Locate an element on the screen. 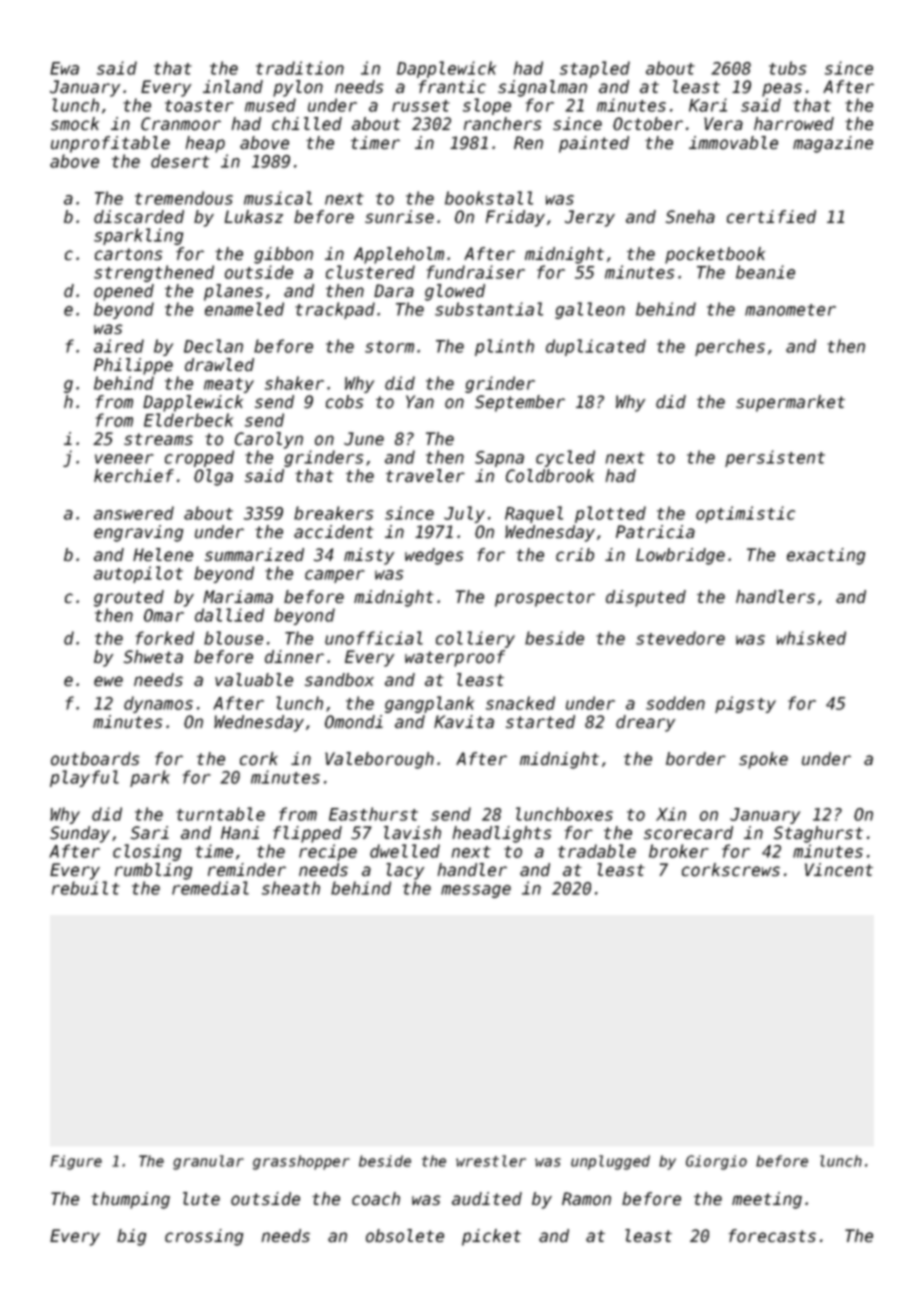  pocketbook is located at coordinates (715, 255).
